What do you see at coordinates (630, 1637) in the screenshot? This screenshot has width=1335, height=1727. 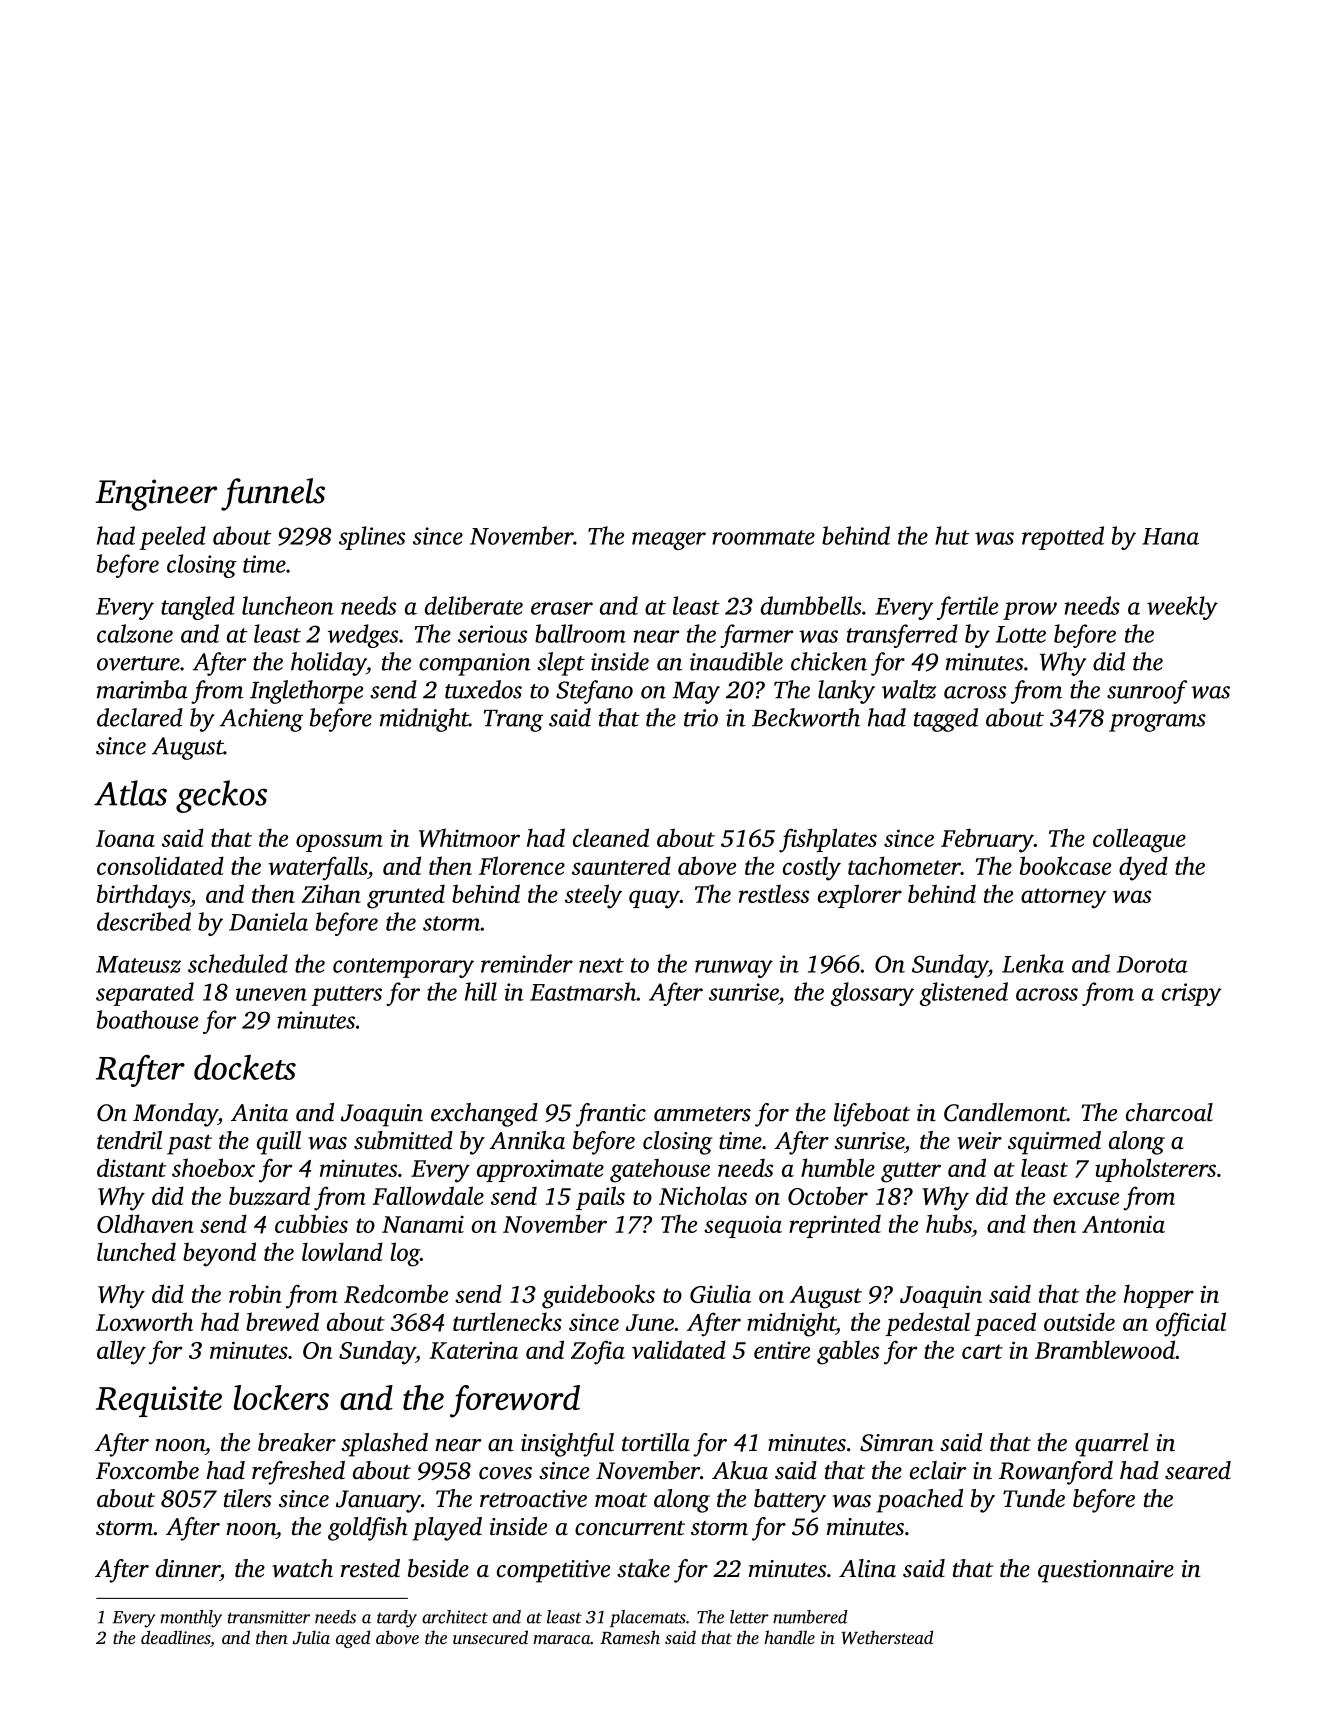 I see `Ramesh` at bounding box center [630, 1637].
